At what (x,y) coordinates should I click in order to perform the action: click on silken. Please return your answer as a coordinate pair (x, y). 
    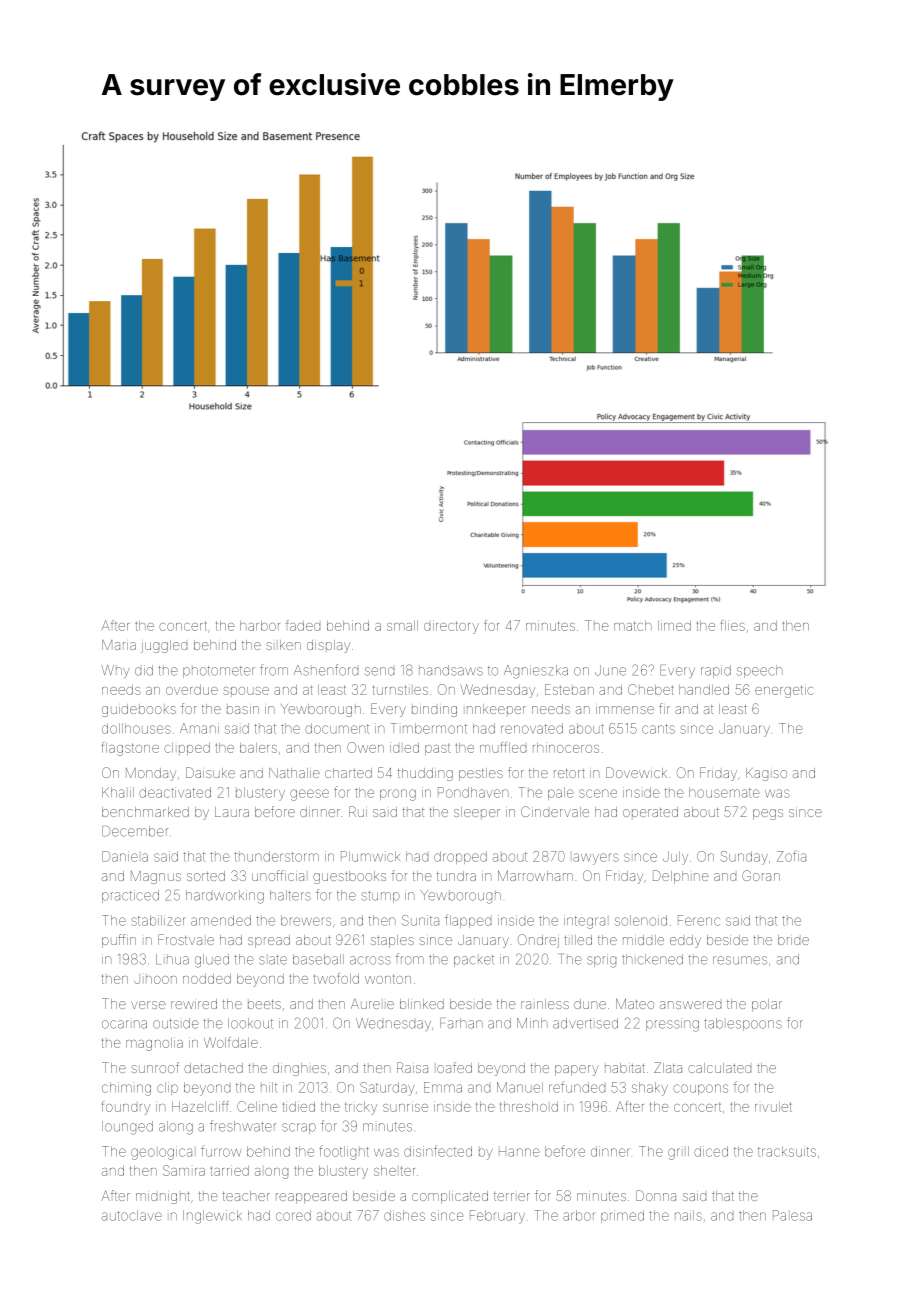
    Looking at the image, I should click on (283, 645).
